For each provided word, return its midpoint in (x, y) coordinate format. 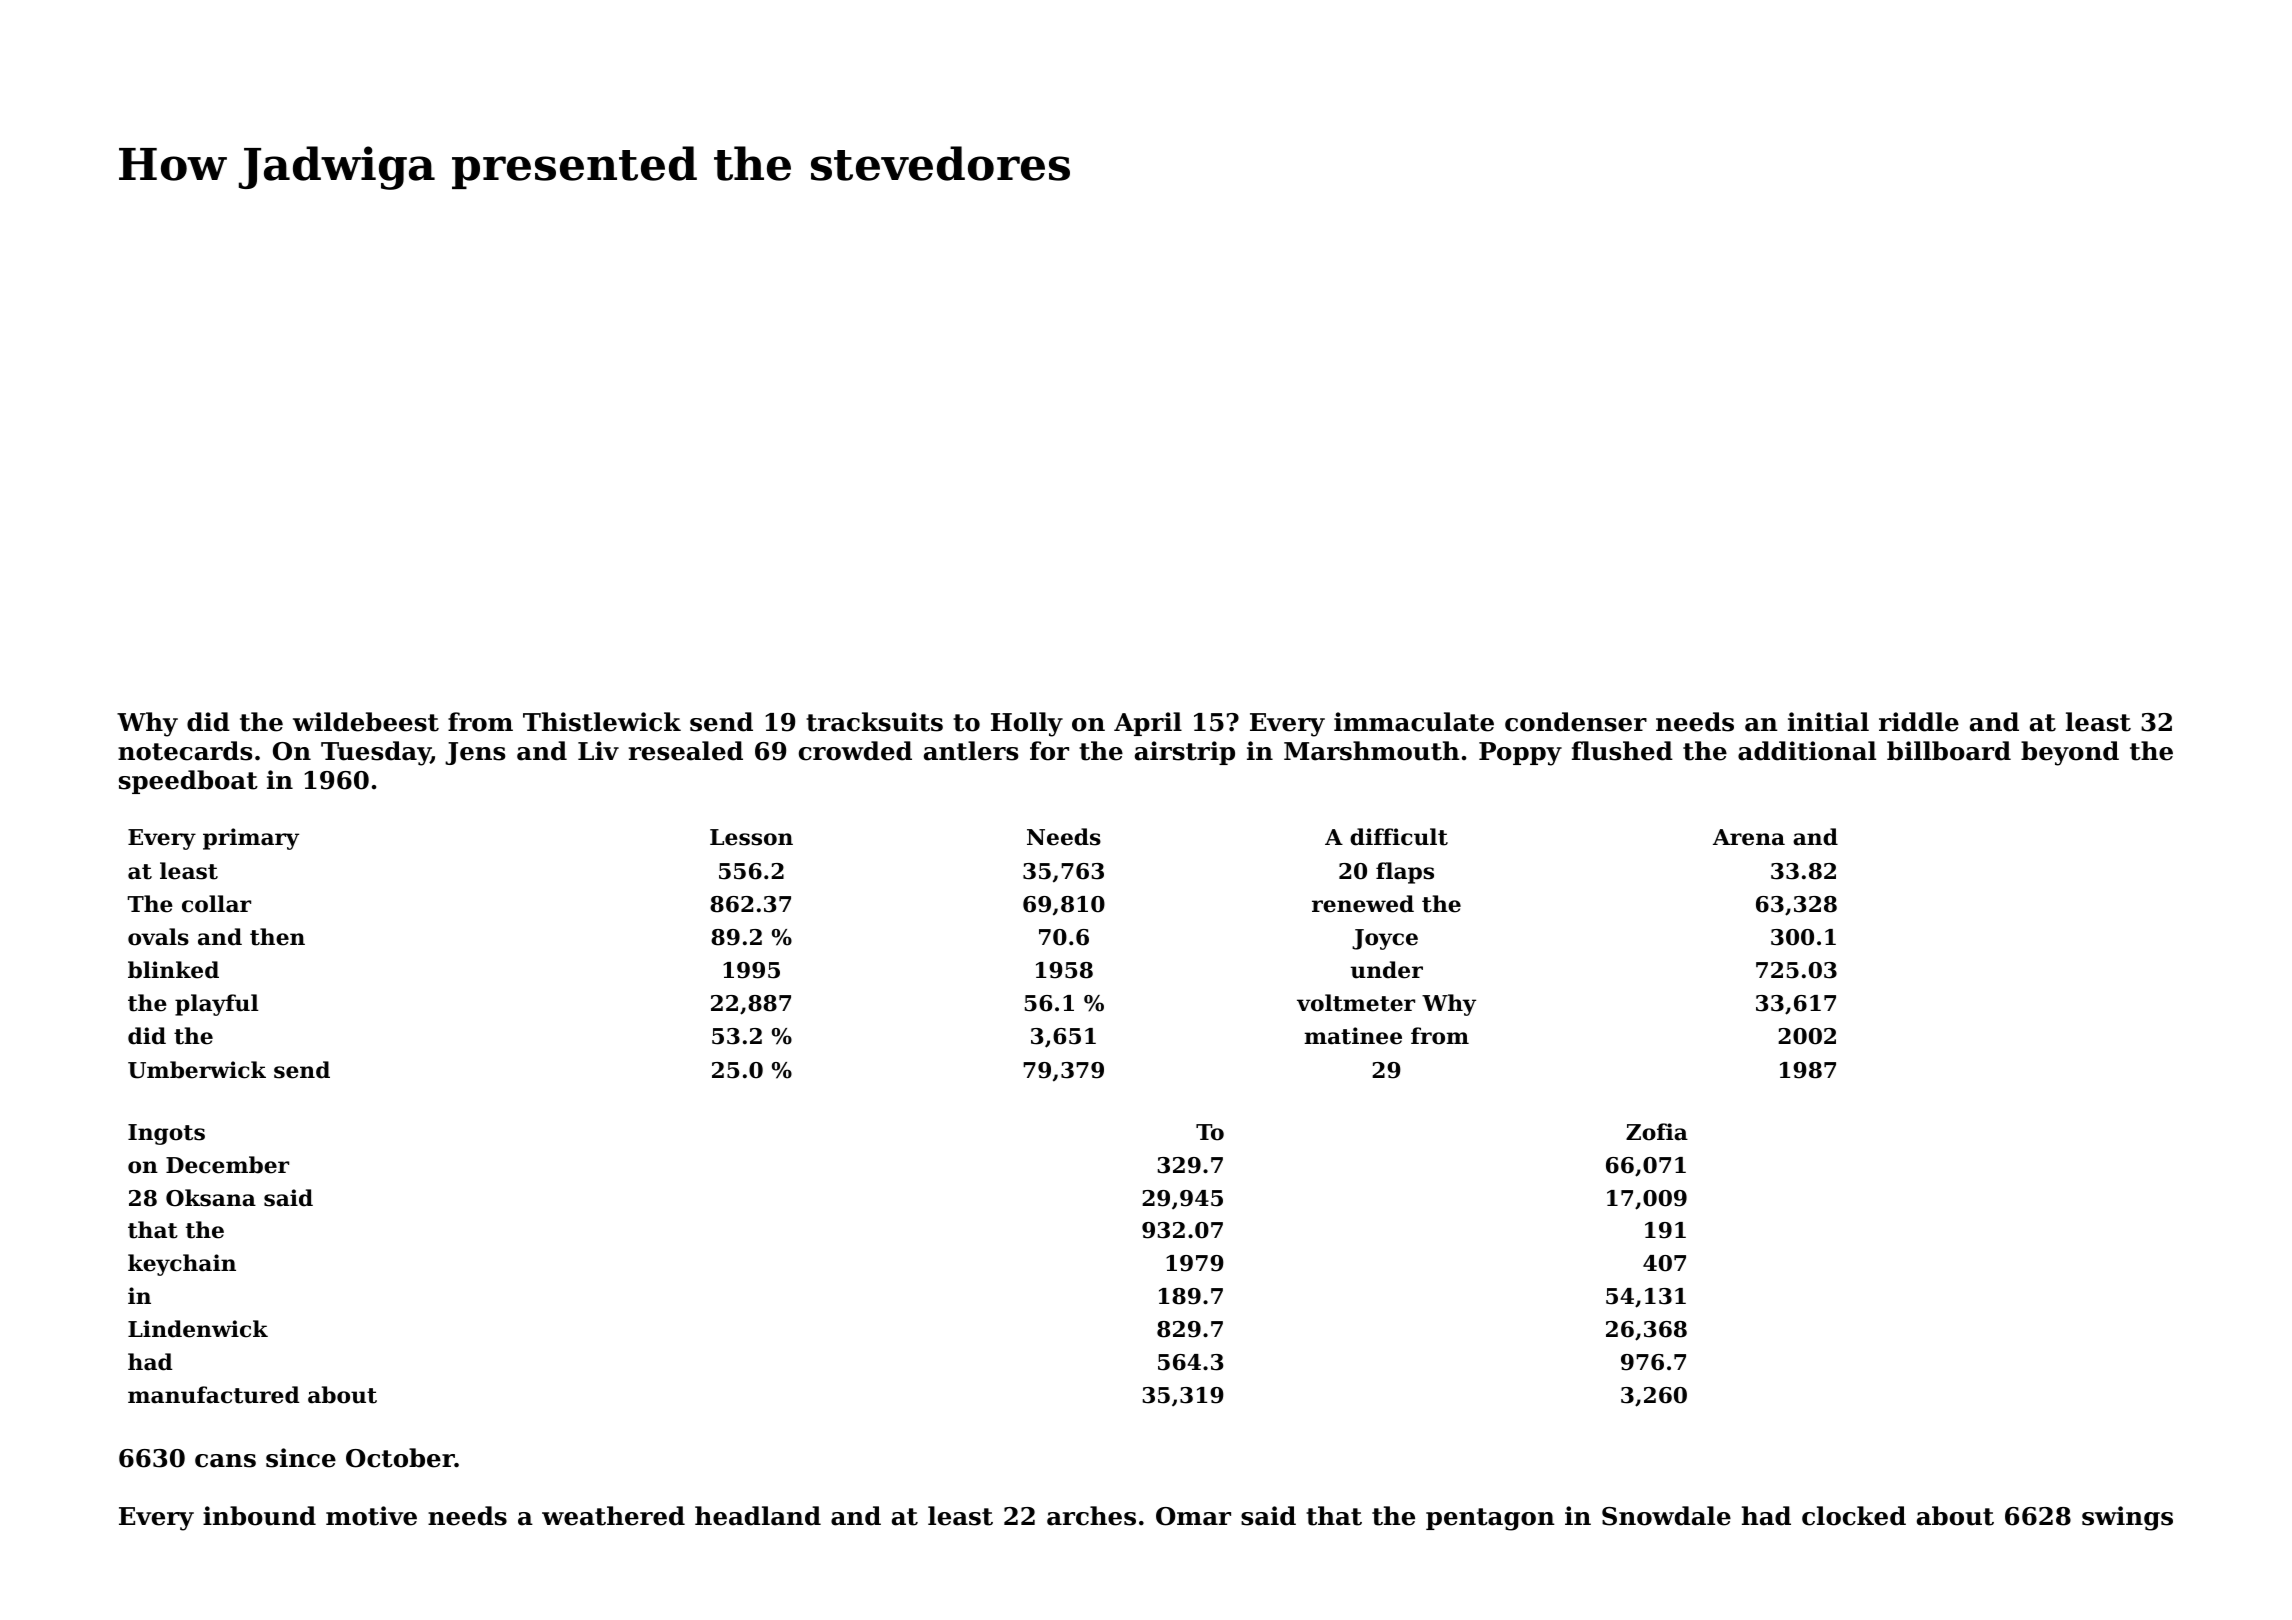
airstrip (1185, 753)
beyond (2070, 753)
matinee (1353, 1036)
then (277, 937)
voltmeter (1356, 1003)
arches (1091, 1516)
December (227, 1165)
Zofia (1657, 1132)
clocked (1854, 1516)
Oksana (211, 1198)
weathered (613, 1516)
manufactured (214, 1395)
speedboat (188, 782)
